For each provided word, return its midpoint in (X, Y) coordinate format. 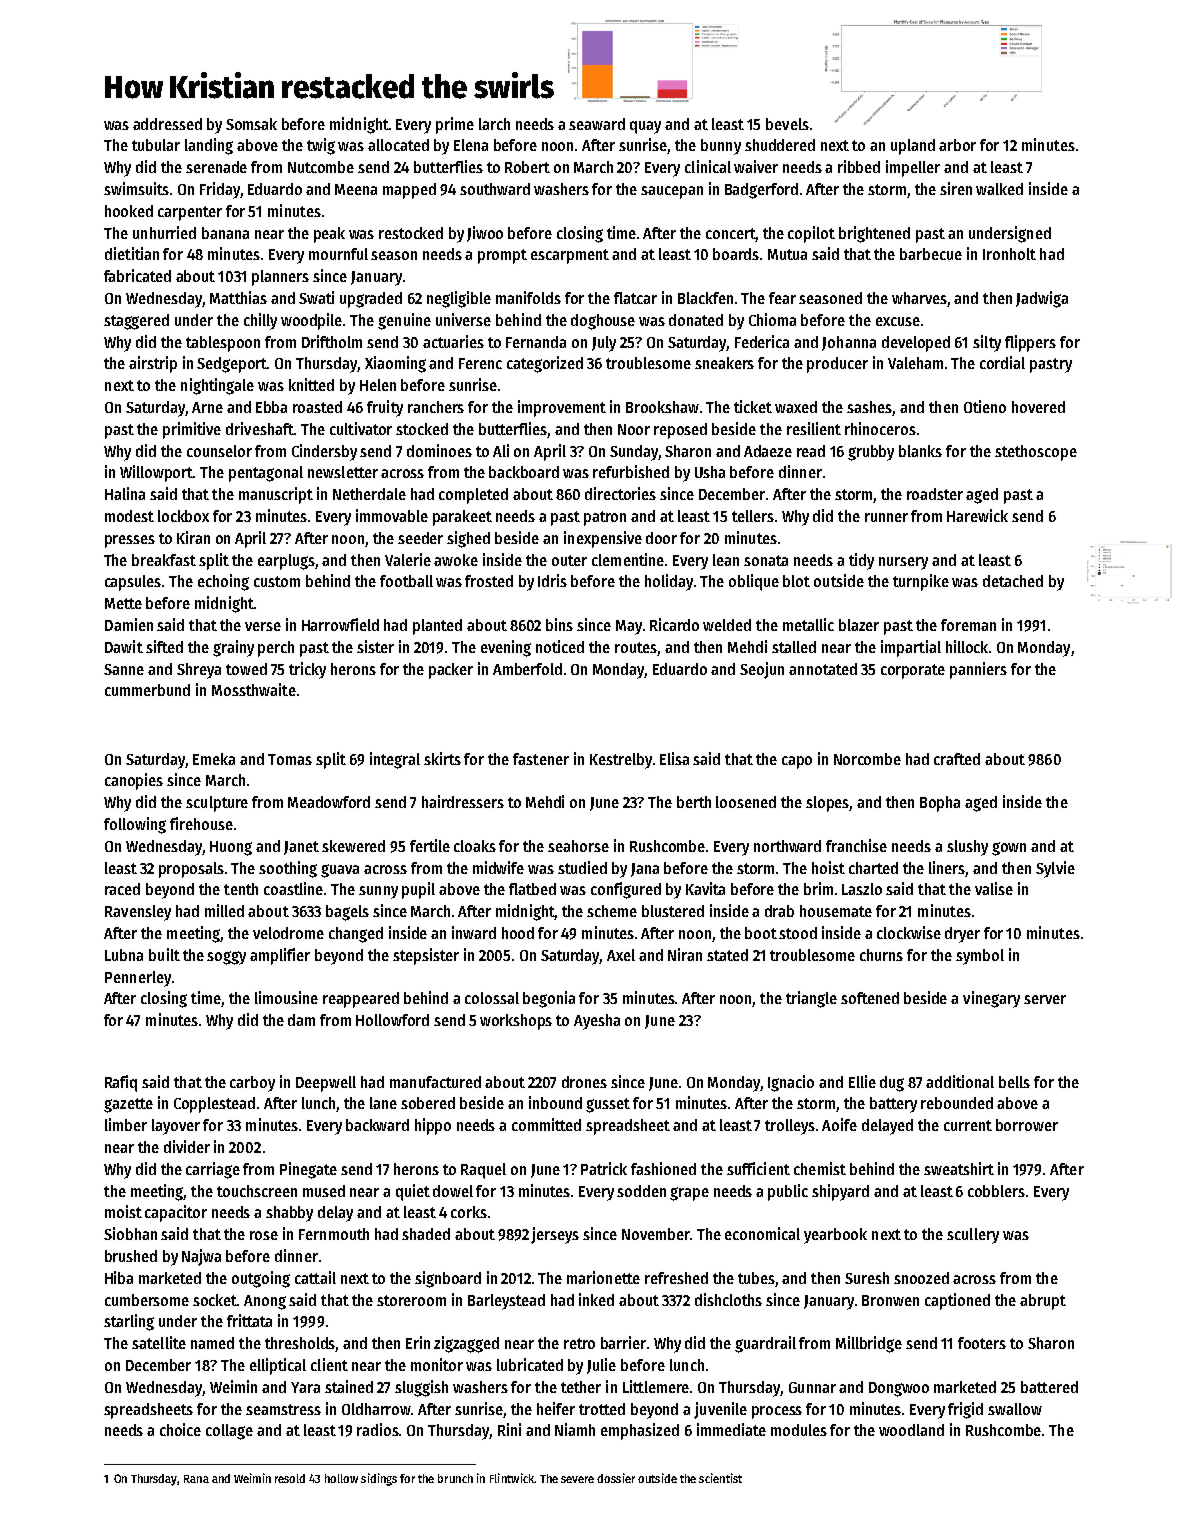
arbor (957, 145)
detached (1013, 581)
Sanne (124, 669)
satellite (159, 1342)
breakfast (164, 560)
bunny (721, 147)
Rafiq (121, 1083)
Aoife (839, 1124)
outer (569, 560)
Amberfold (527, 669)
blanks (920, 451)
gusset (608, 1105)
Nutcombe (321, 167)
